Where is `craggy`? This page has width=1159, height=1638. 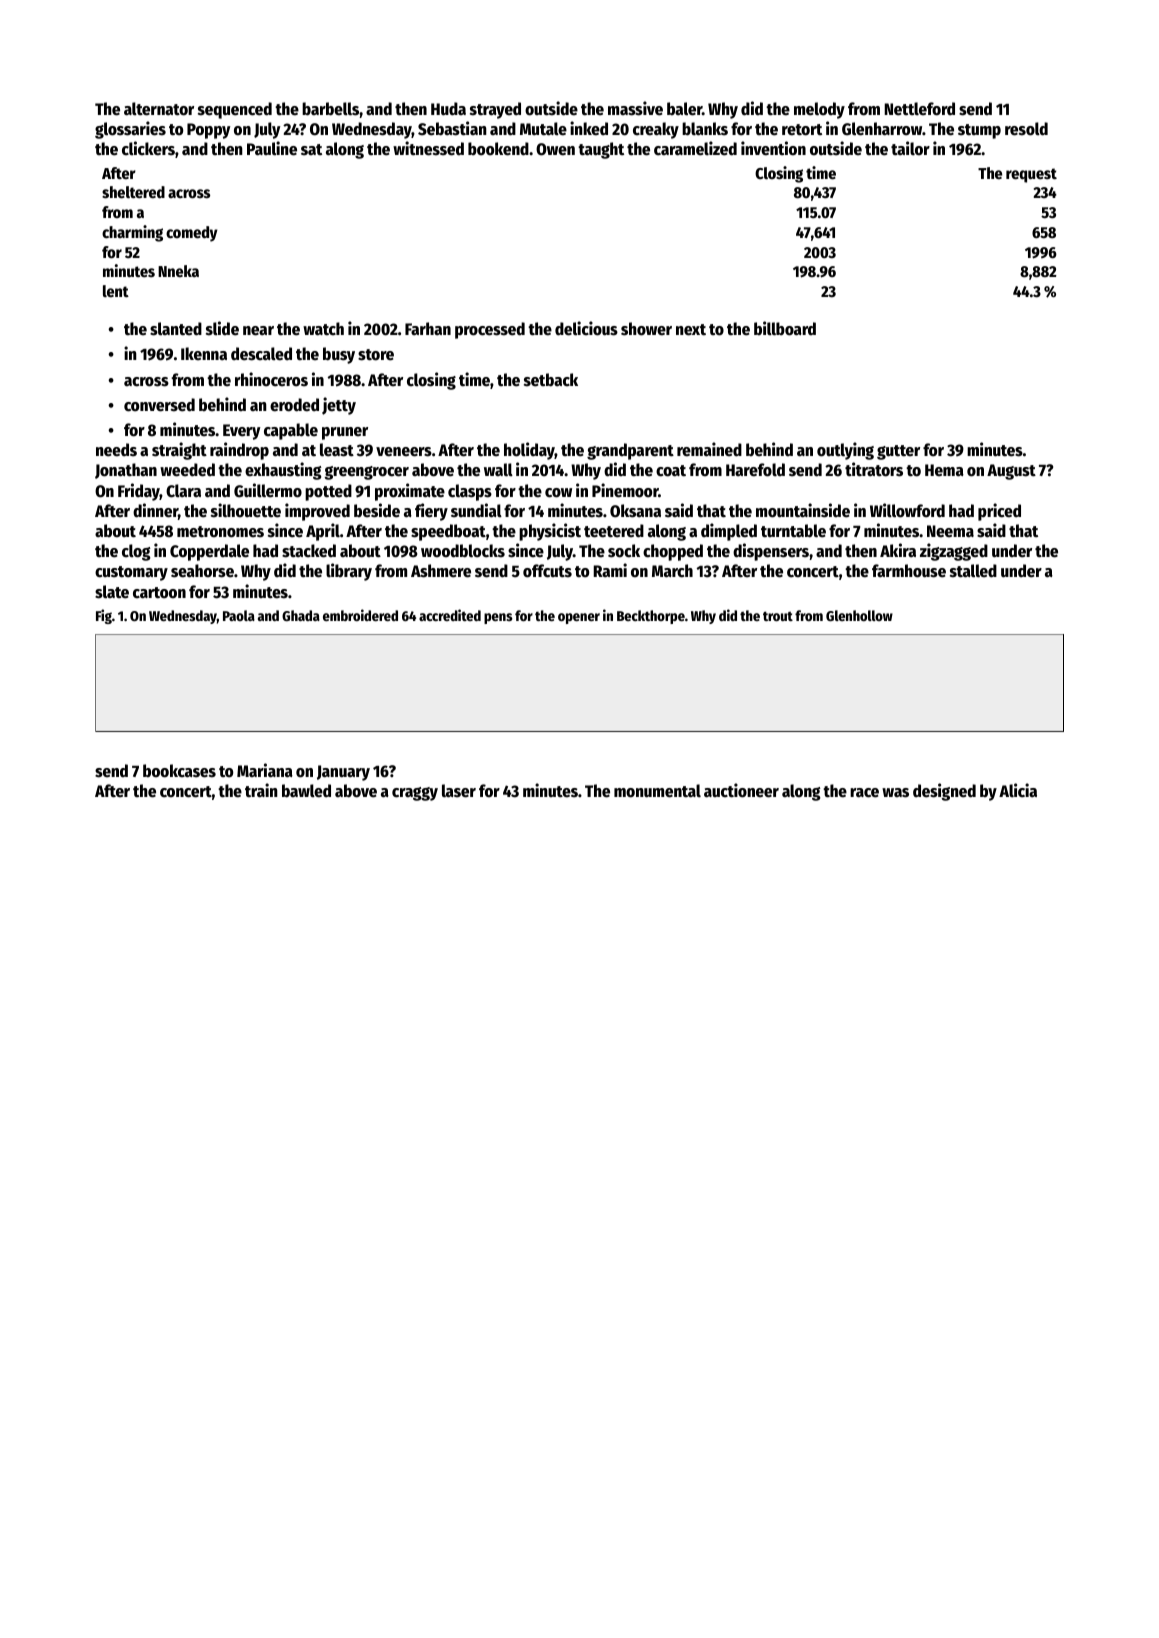
craggy is located at coordinates (415, 794).
